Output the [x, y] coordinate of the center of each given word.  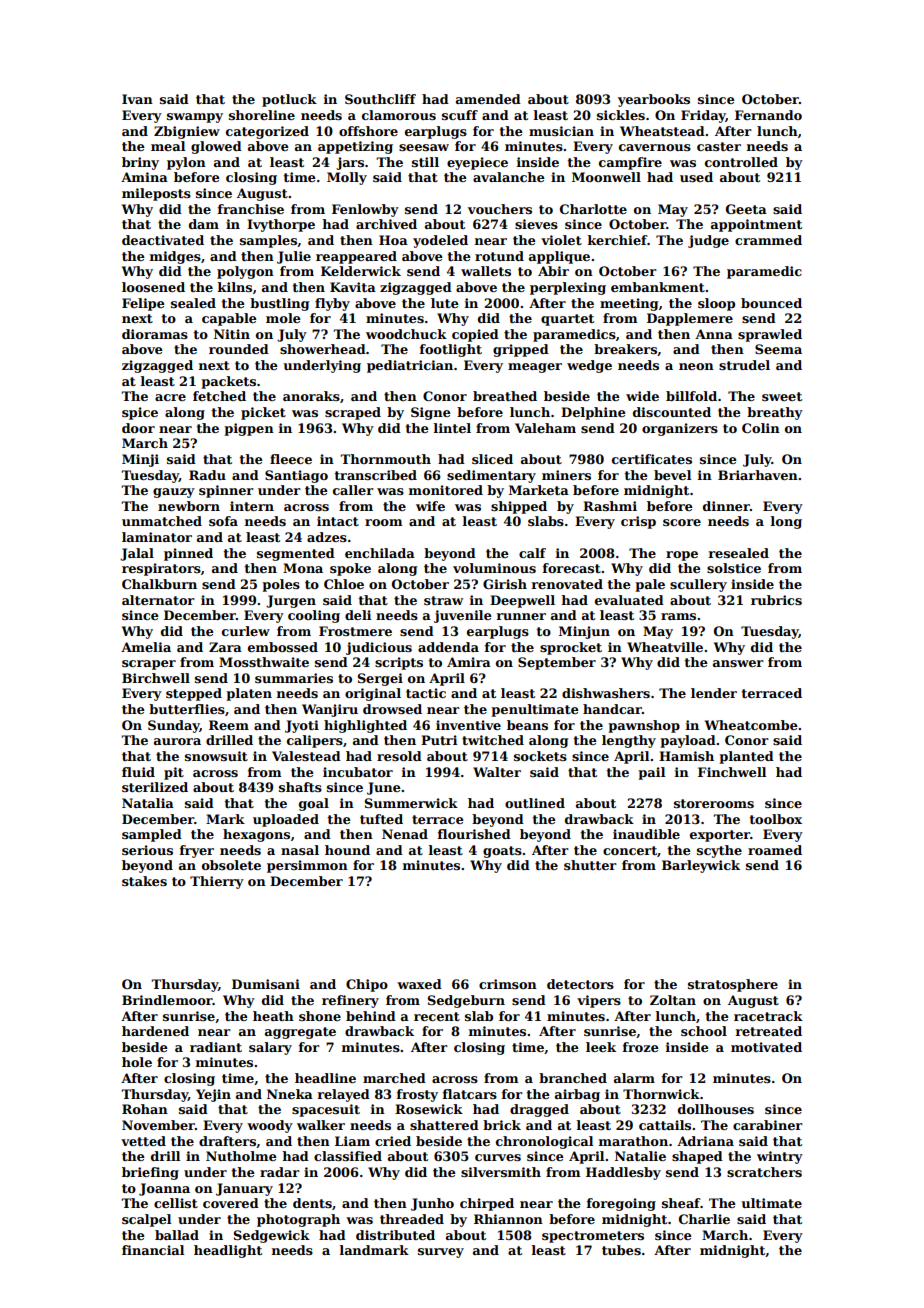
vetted [143, 1141]
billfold [691, 396]
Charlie [704, 1219]
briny [140, 163]
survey [441, 1253]
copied [475, 335]
